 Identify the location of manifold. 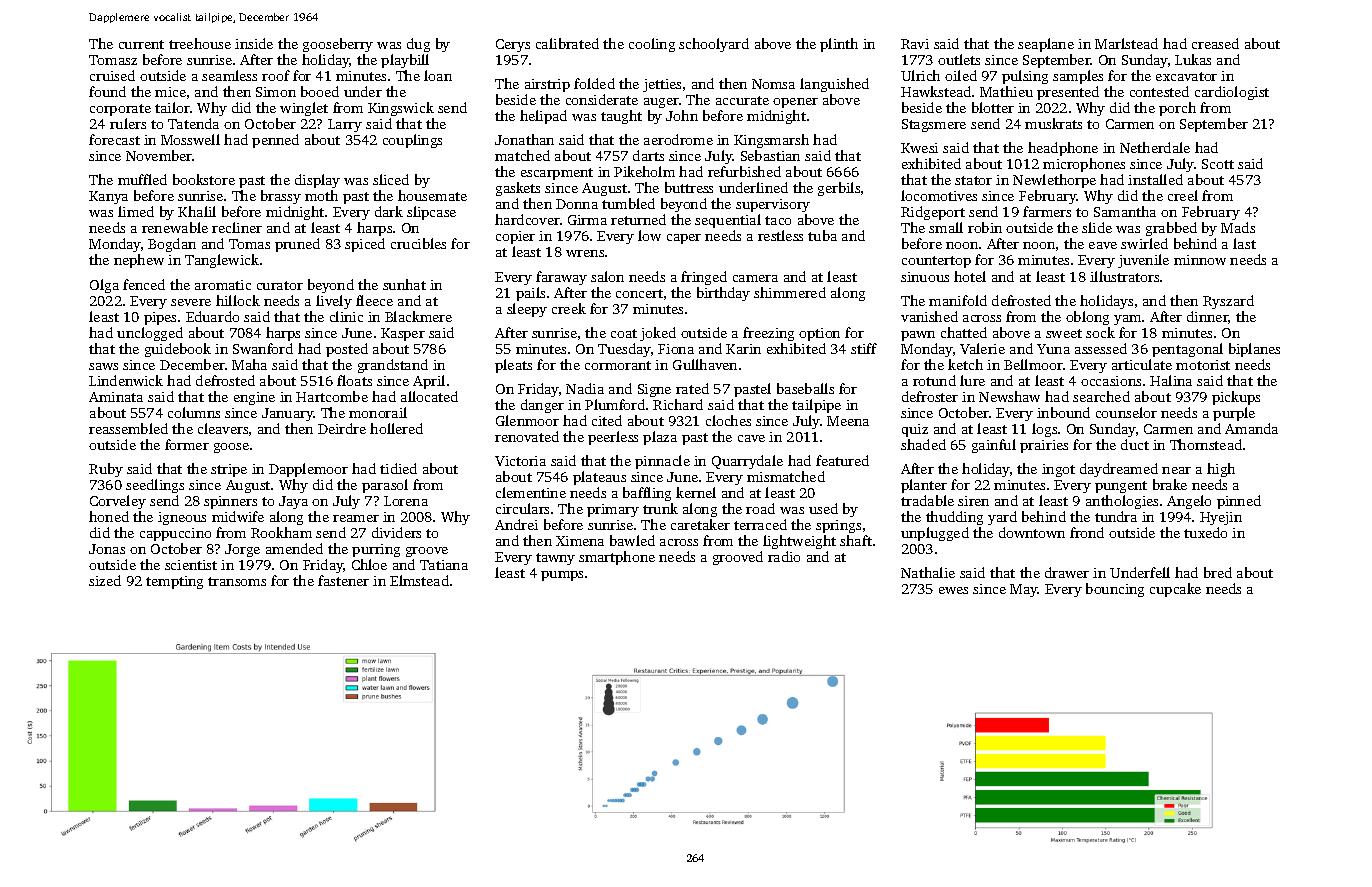
(958, 300).
